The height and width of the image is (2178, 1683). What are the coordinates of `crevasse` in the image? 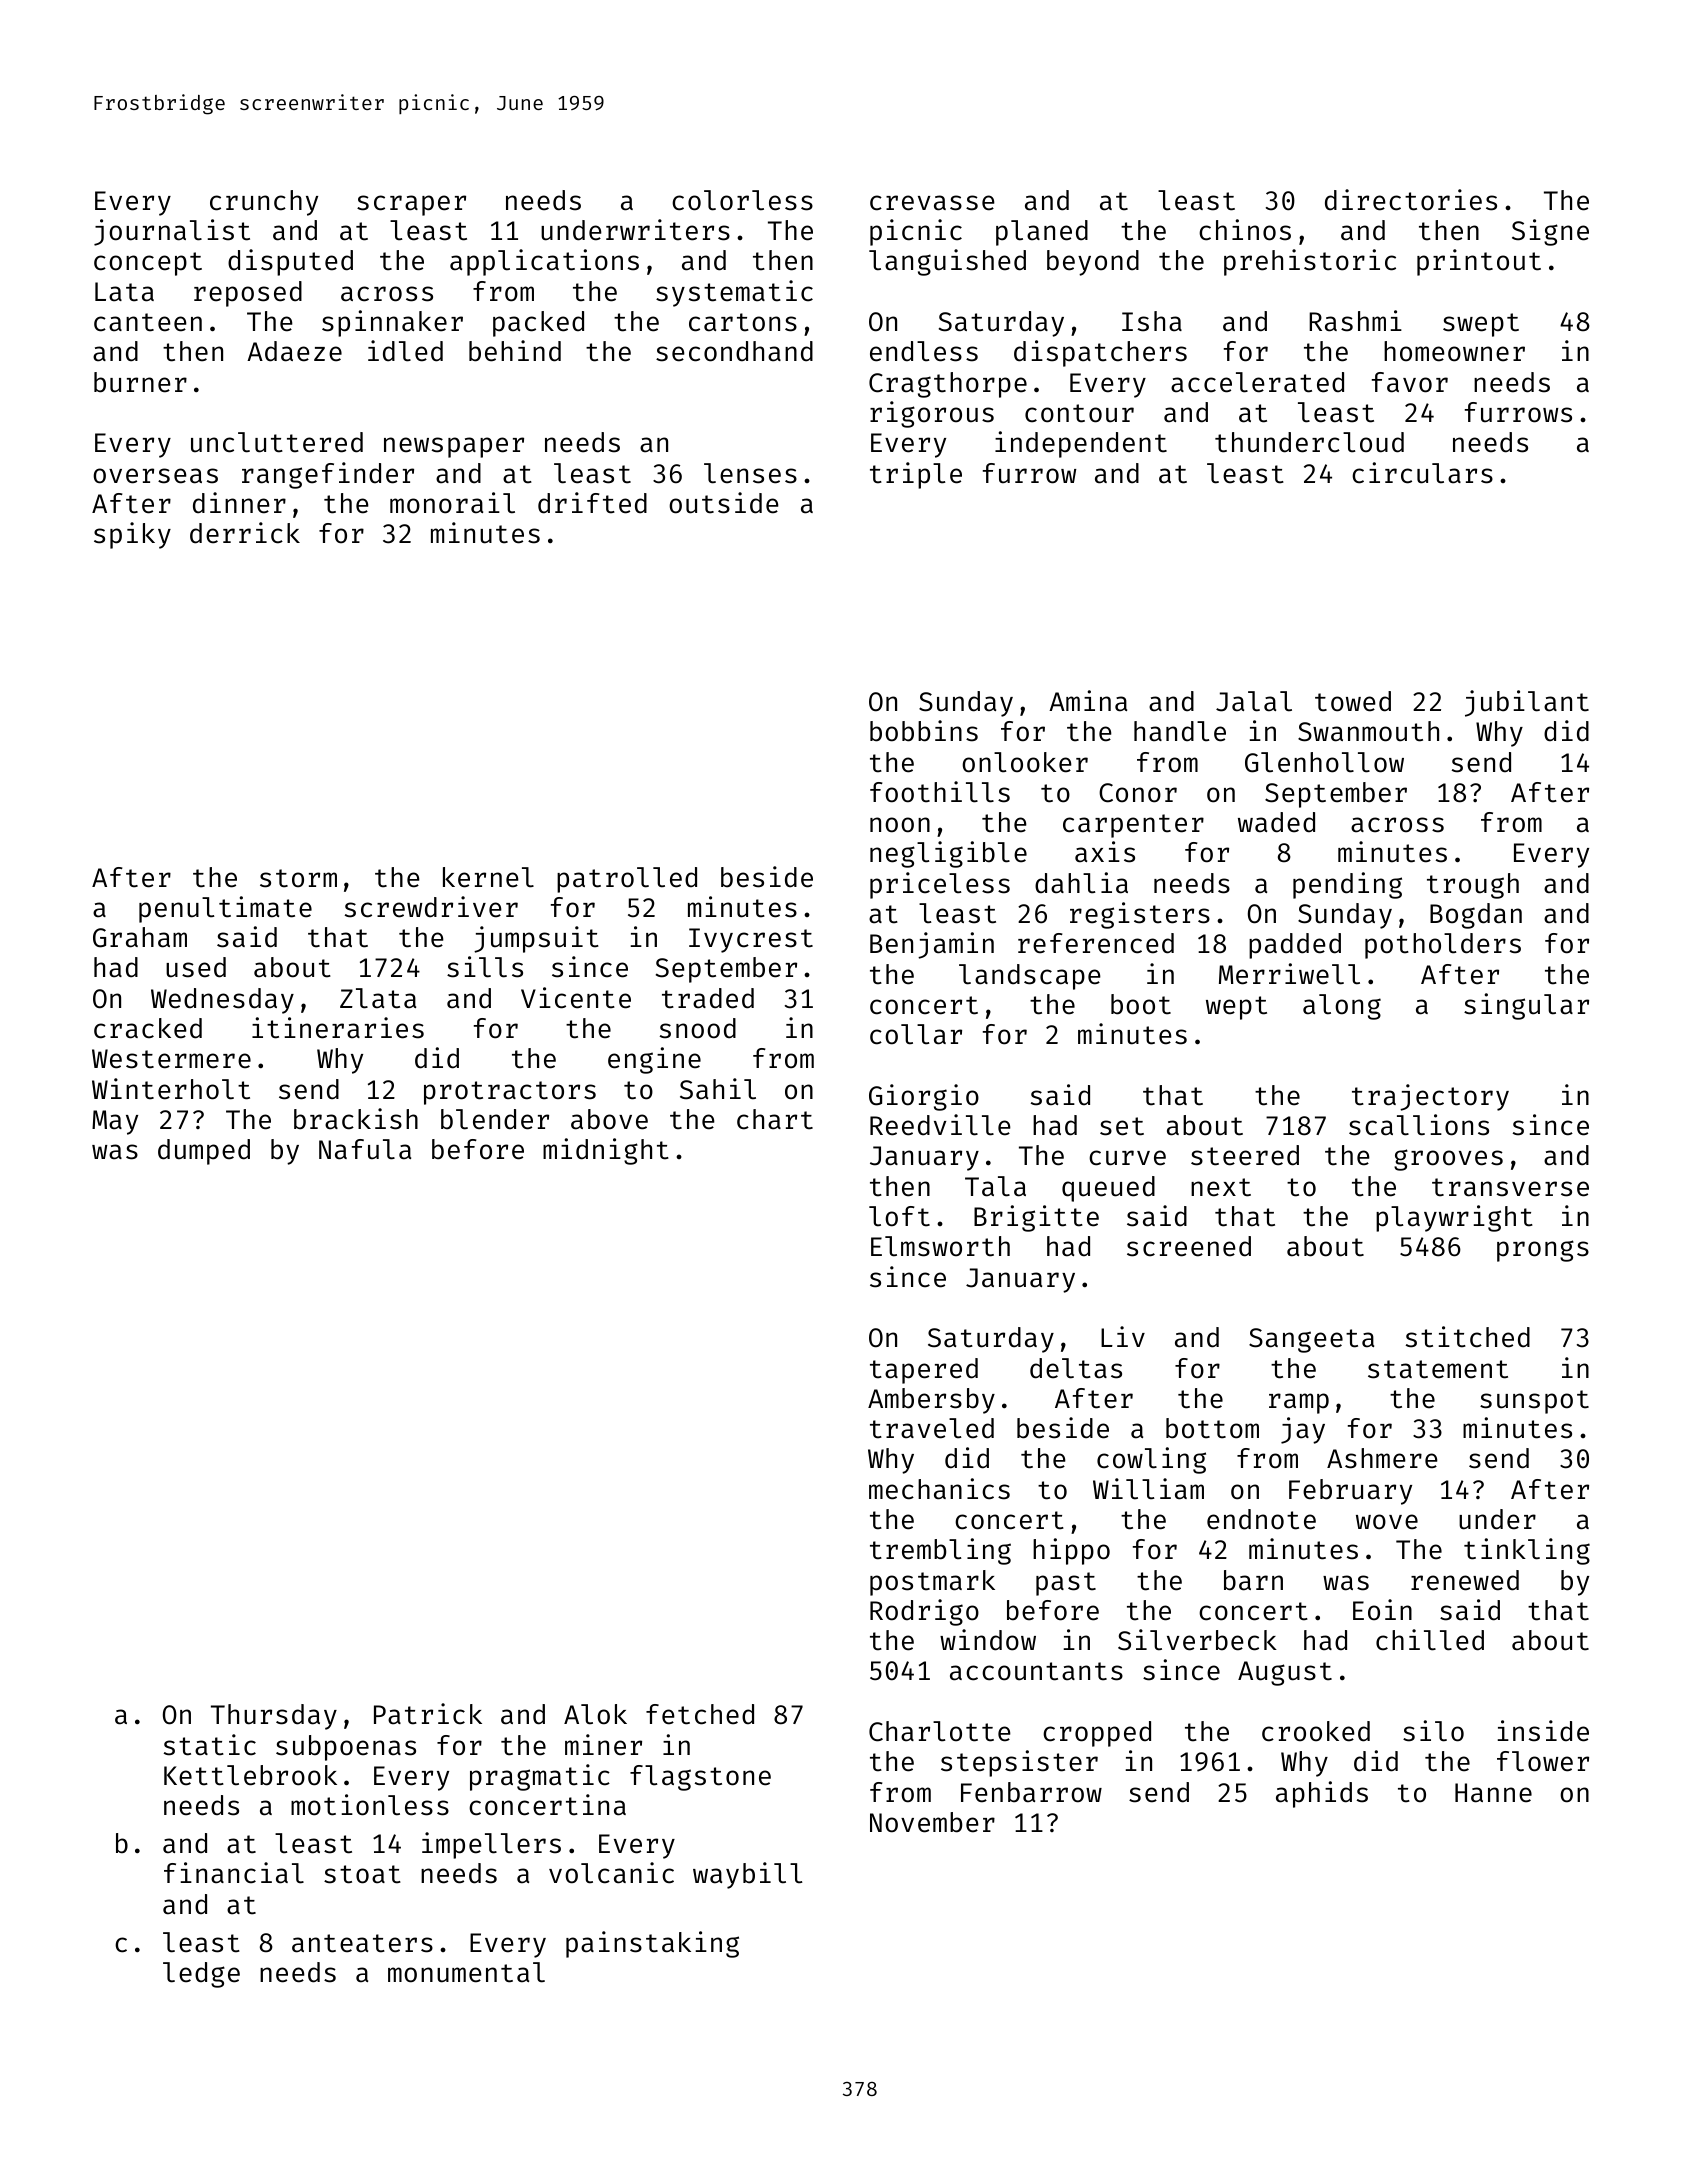 It's located at (932, 203).
